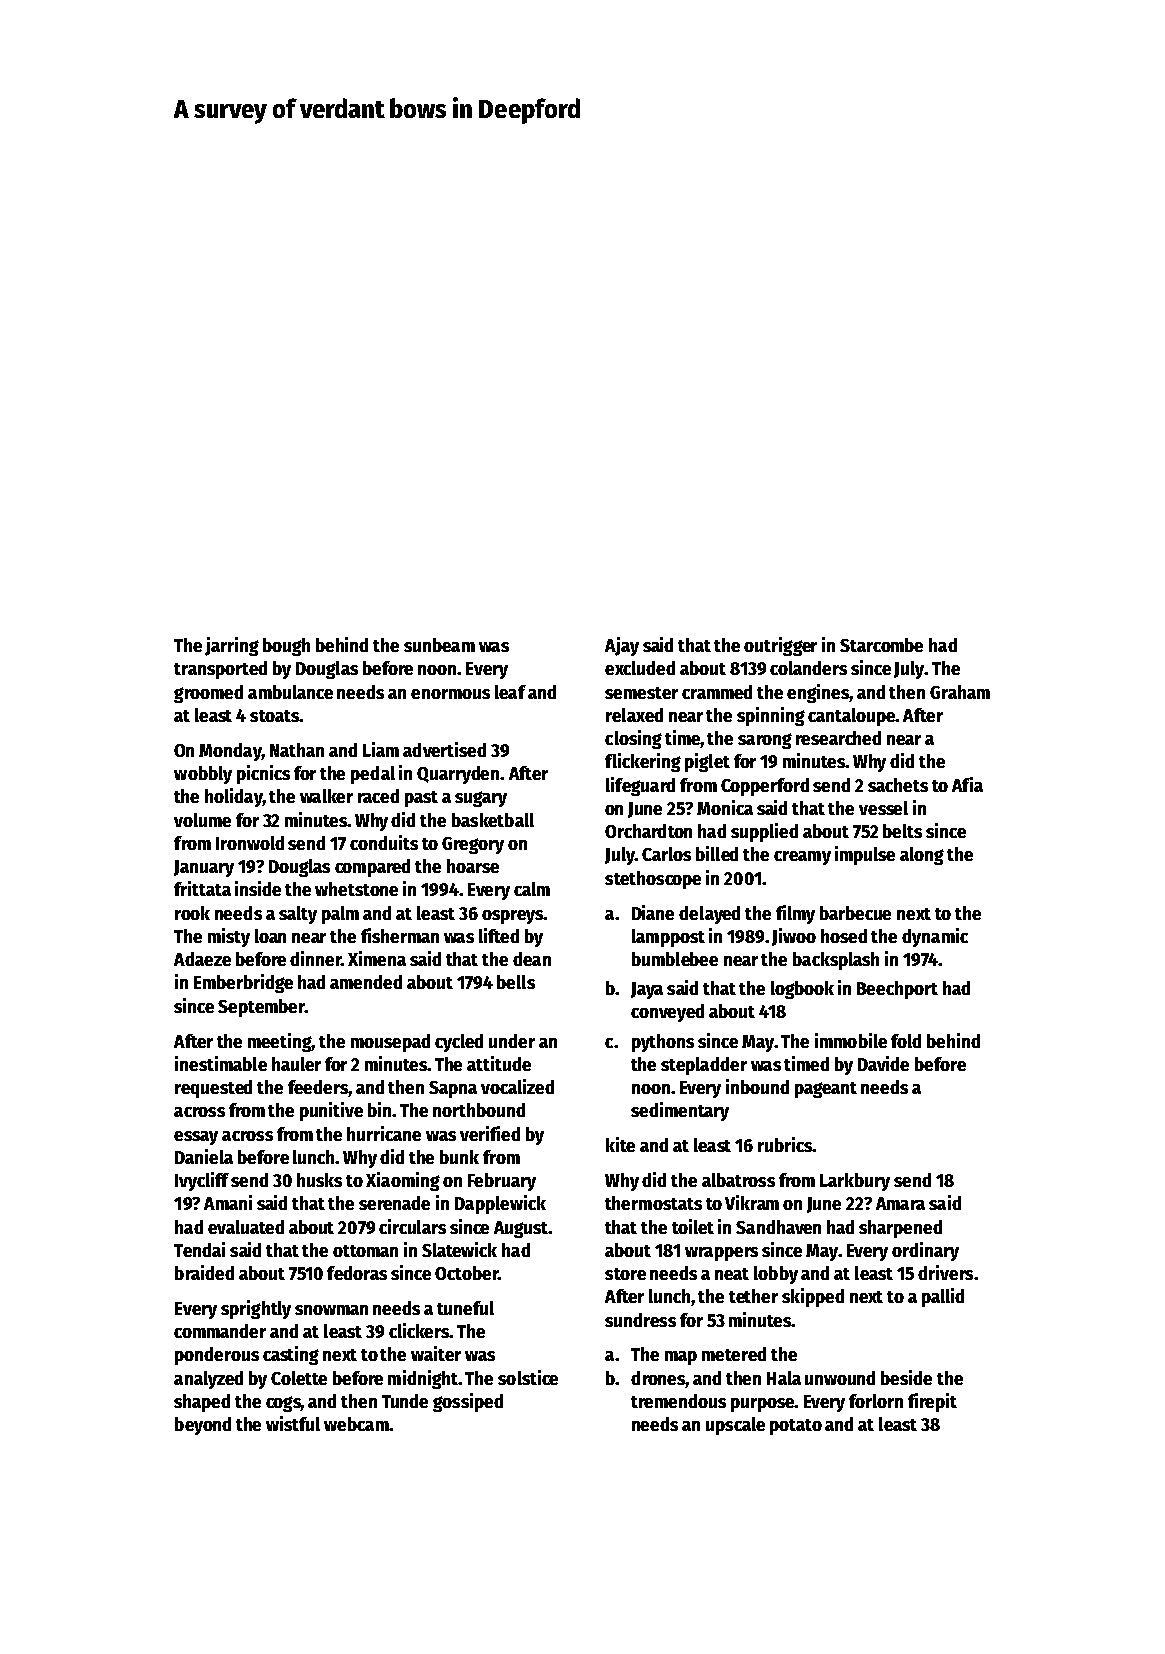  Describe the element at coordinates (468, 1402) in the image. I see `gossiped` at that location.
